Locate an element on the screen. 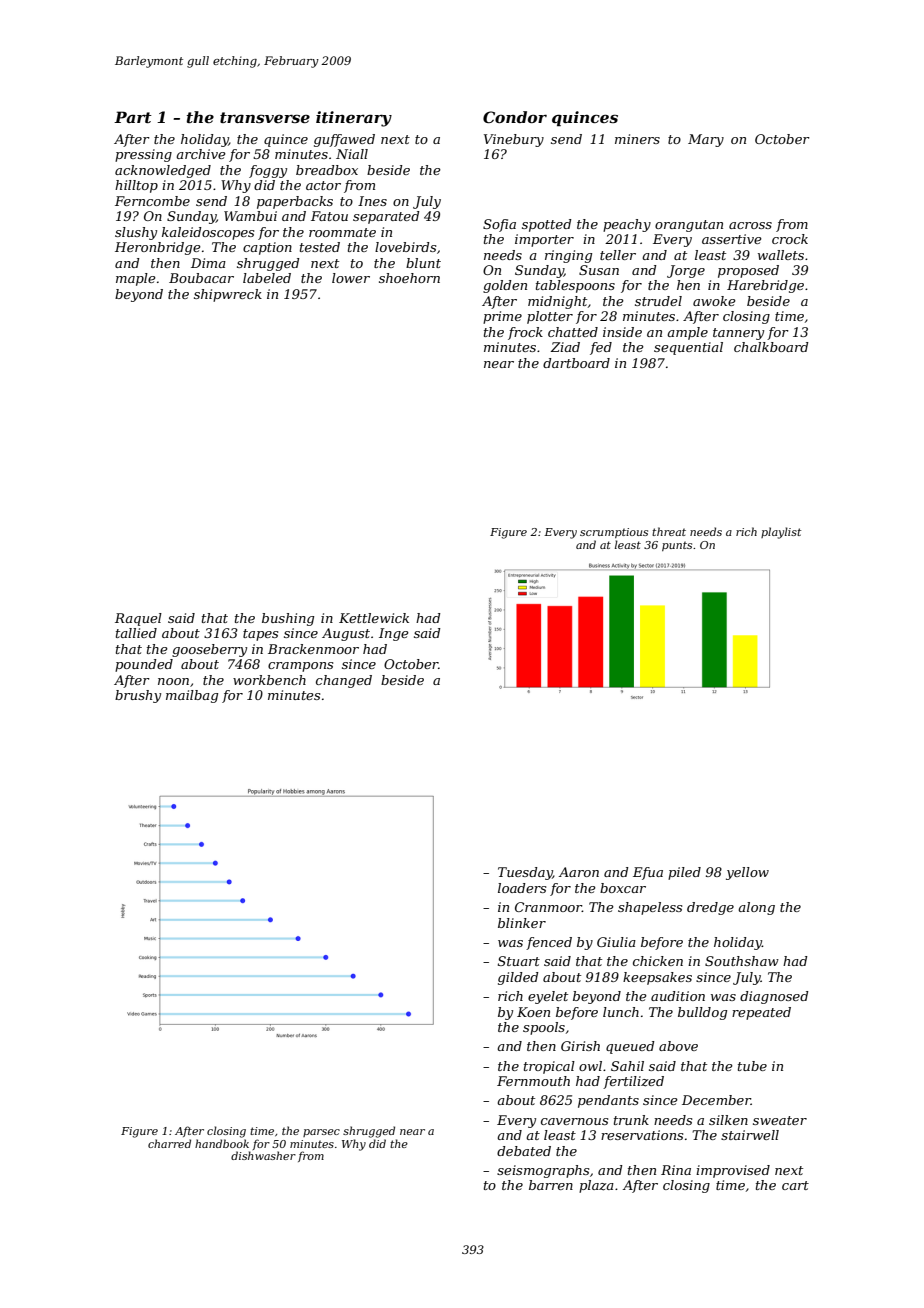 The height and width of the screenshot is (1308, 924). frock is located at coordinates (525, 333).
